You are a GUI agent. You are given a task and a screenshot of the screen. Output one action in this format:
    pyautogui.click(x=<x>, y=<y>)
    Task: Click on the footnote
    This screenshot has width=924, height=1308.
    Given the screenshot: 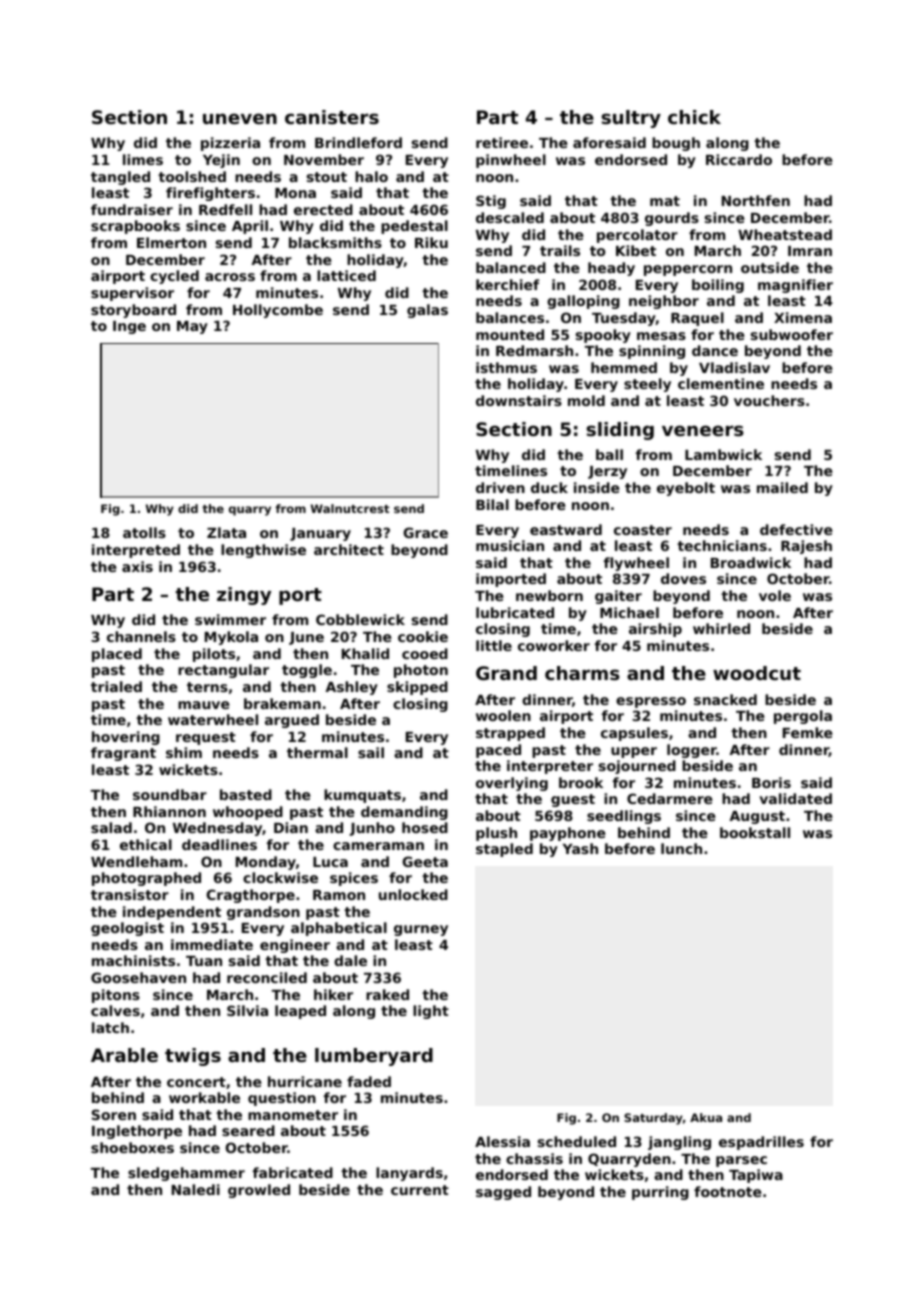 What is the action you would take?
    pyautogui.click(x=727, y=1191)
